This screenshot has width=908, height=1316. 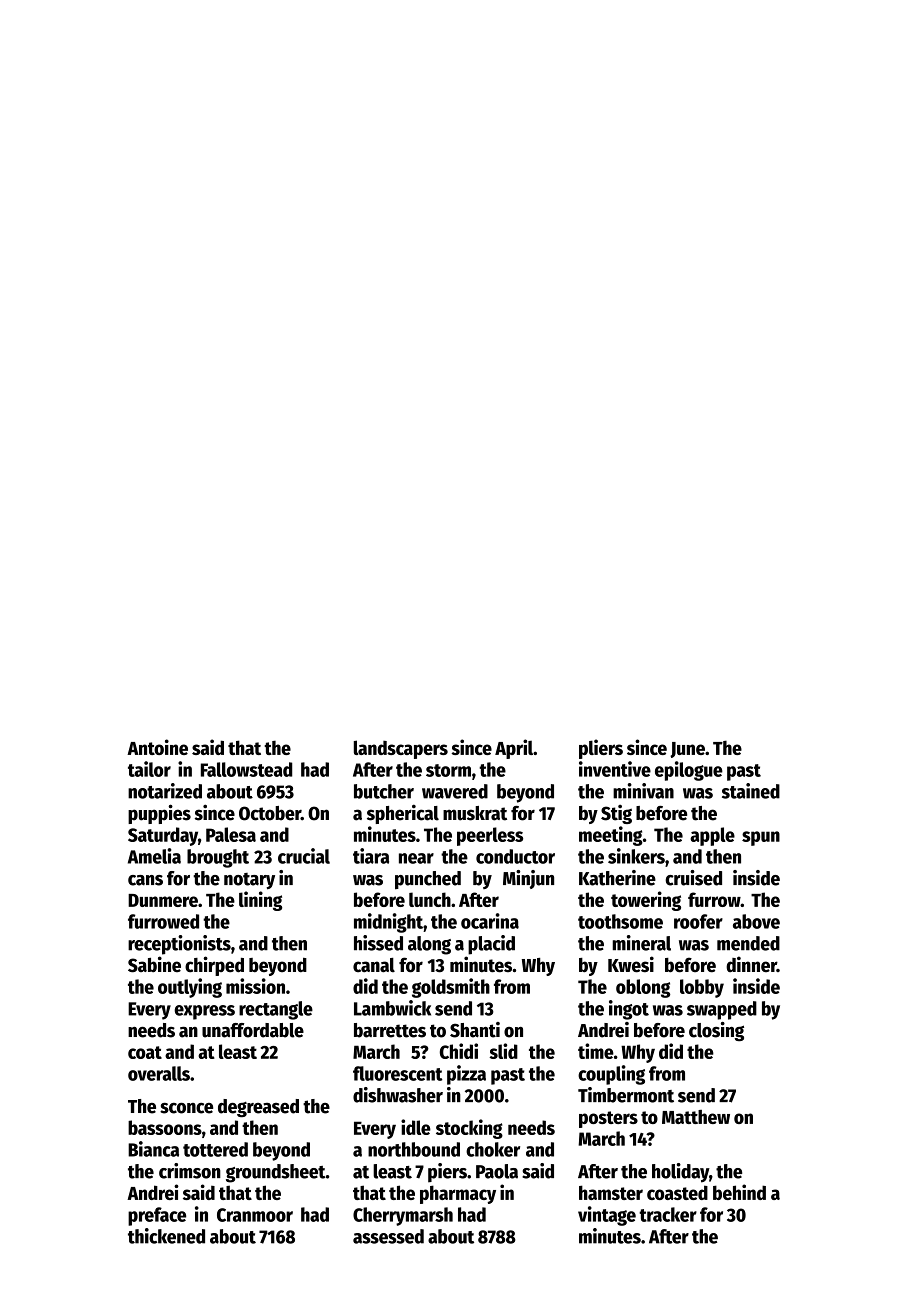 I want to click on Antoine, so click(x=157, y=747).
